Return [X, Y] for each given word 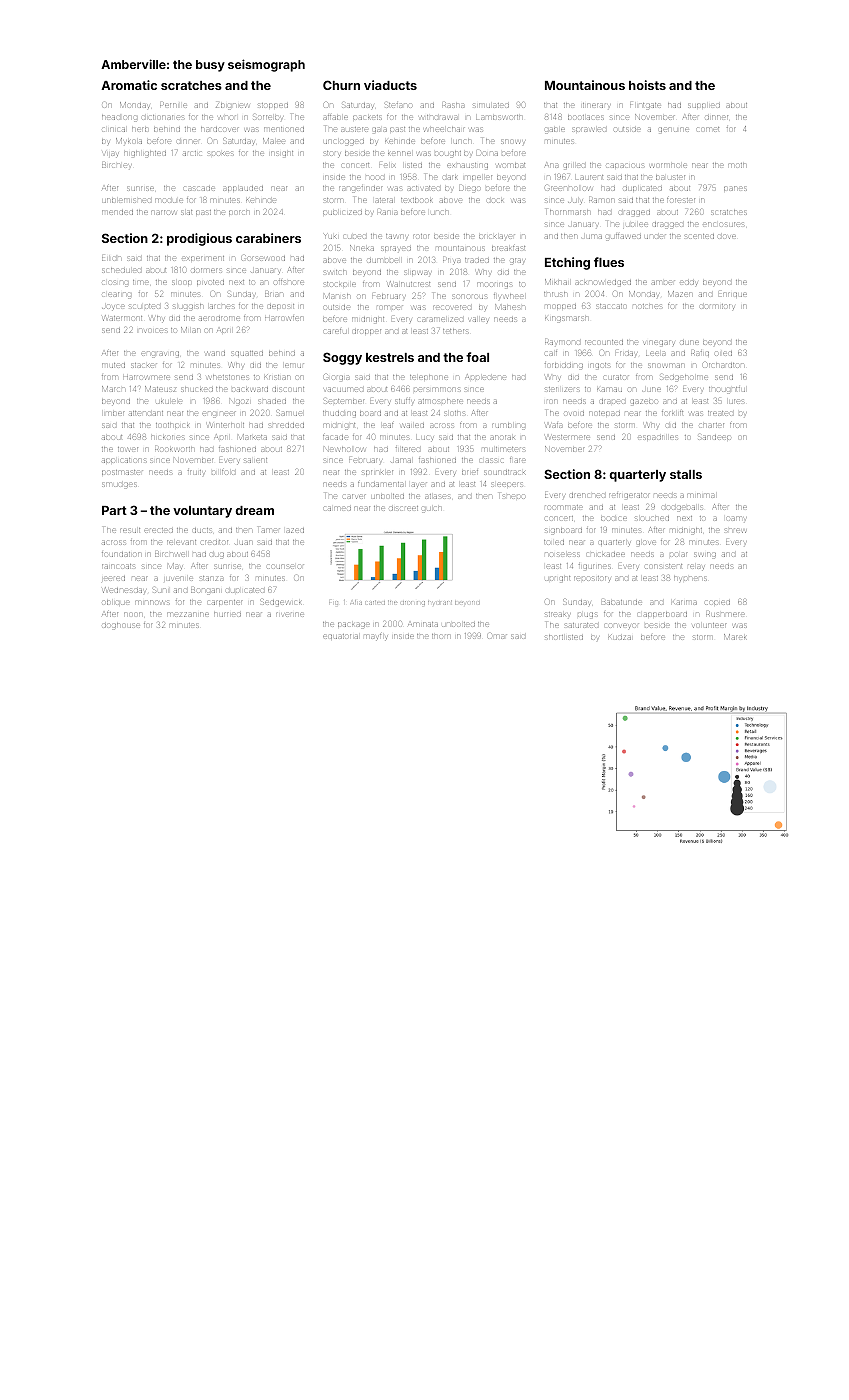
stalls [686, 474]
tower [128, 449]
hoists [647, 85]
